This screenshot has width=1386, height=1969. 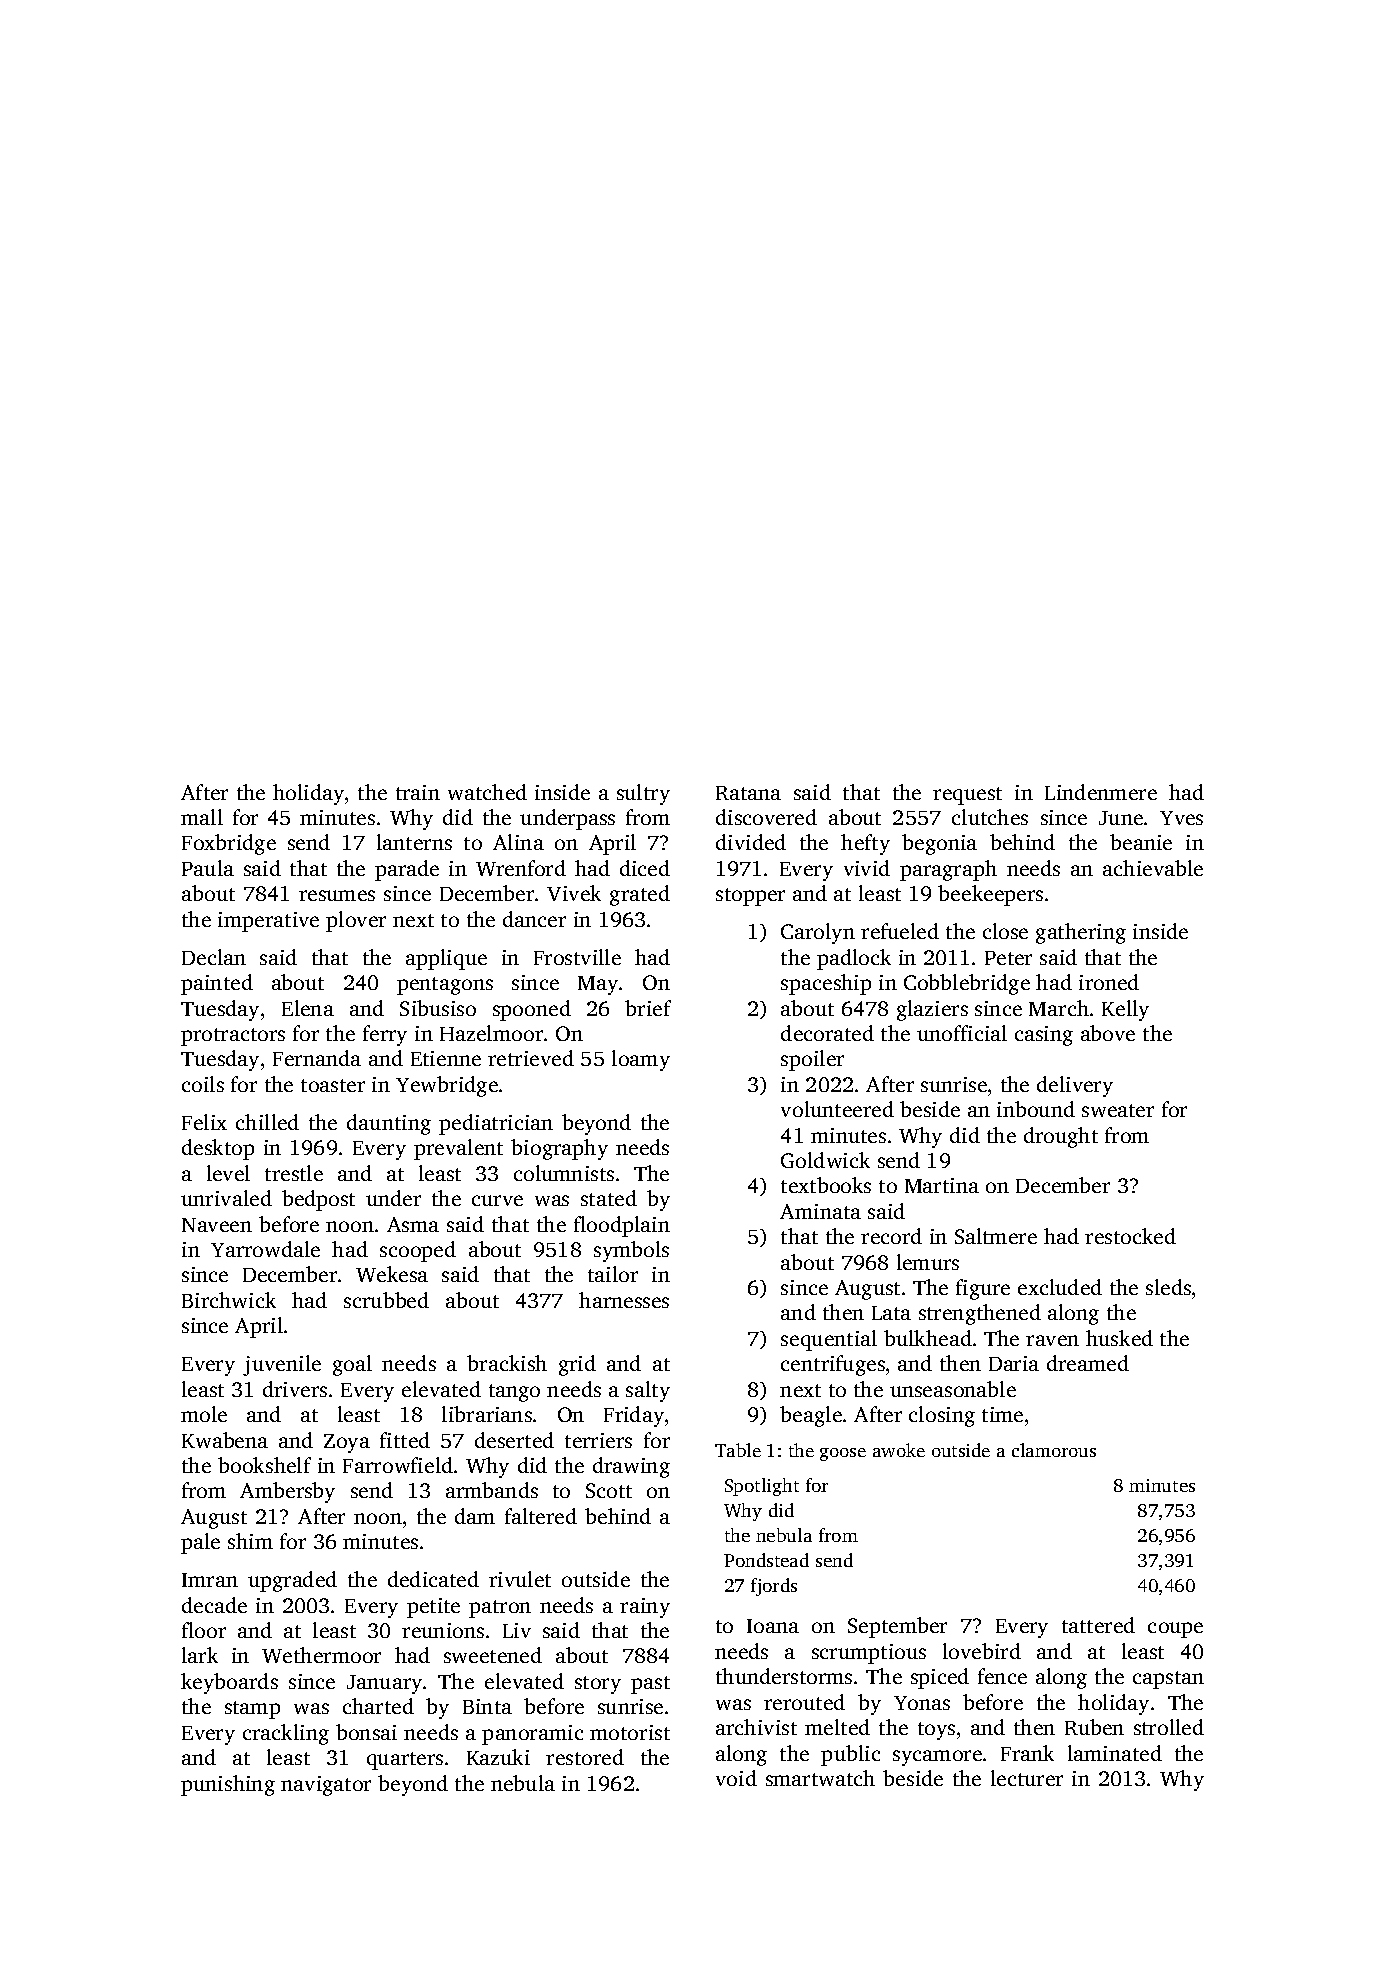 What do you see at coordinates (829, 1340) in the screenshot?
I see `sequential` at bounding box center [829, 1340].
